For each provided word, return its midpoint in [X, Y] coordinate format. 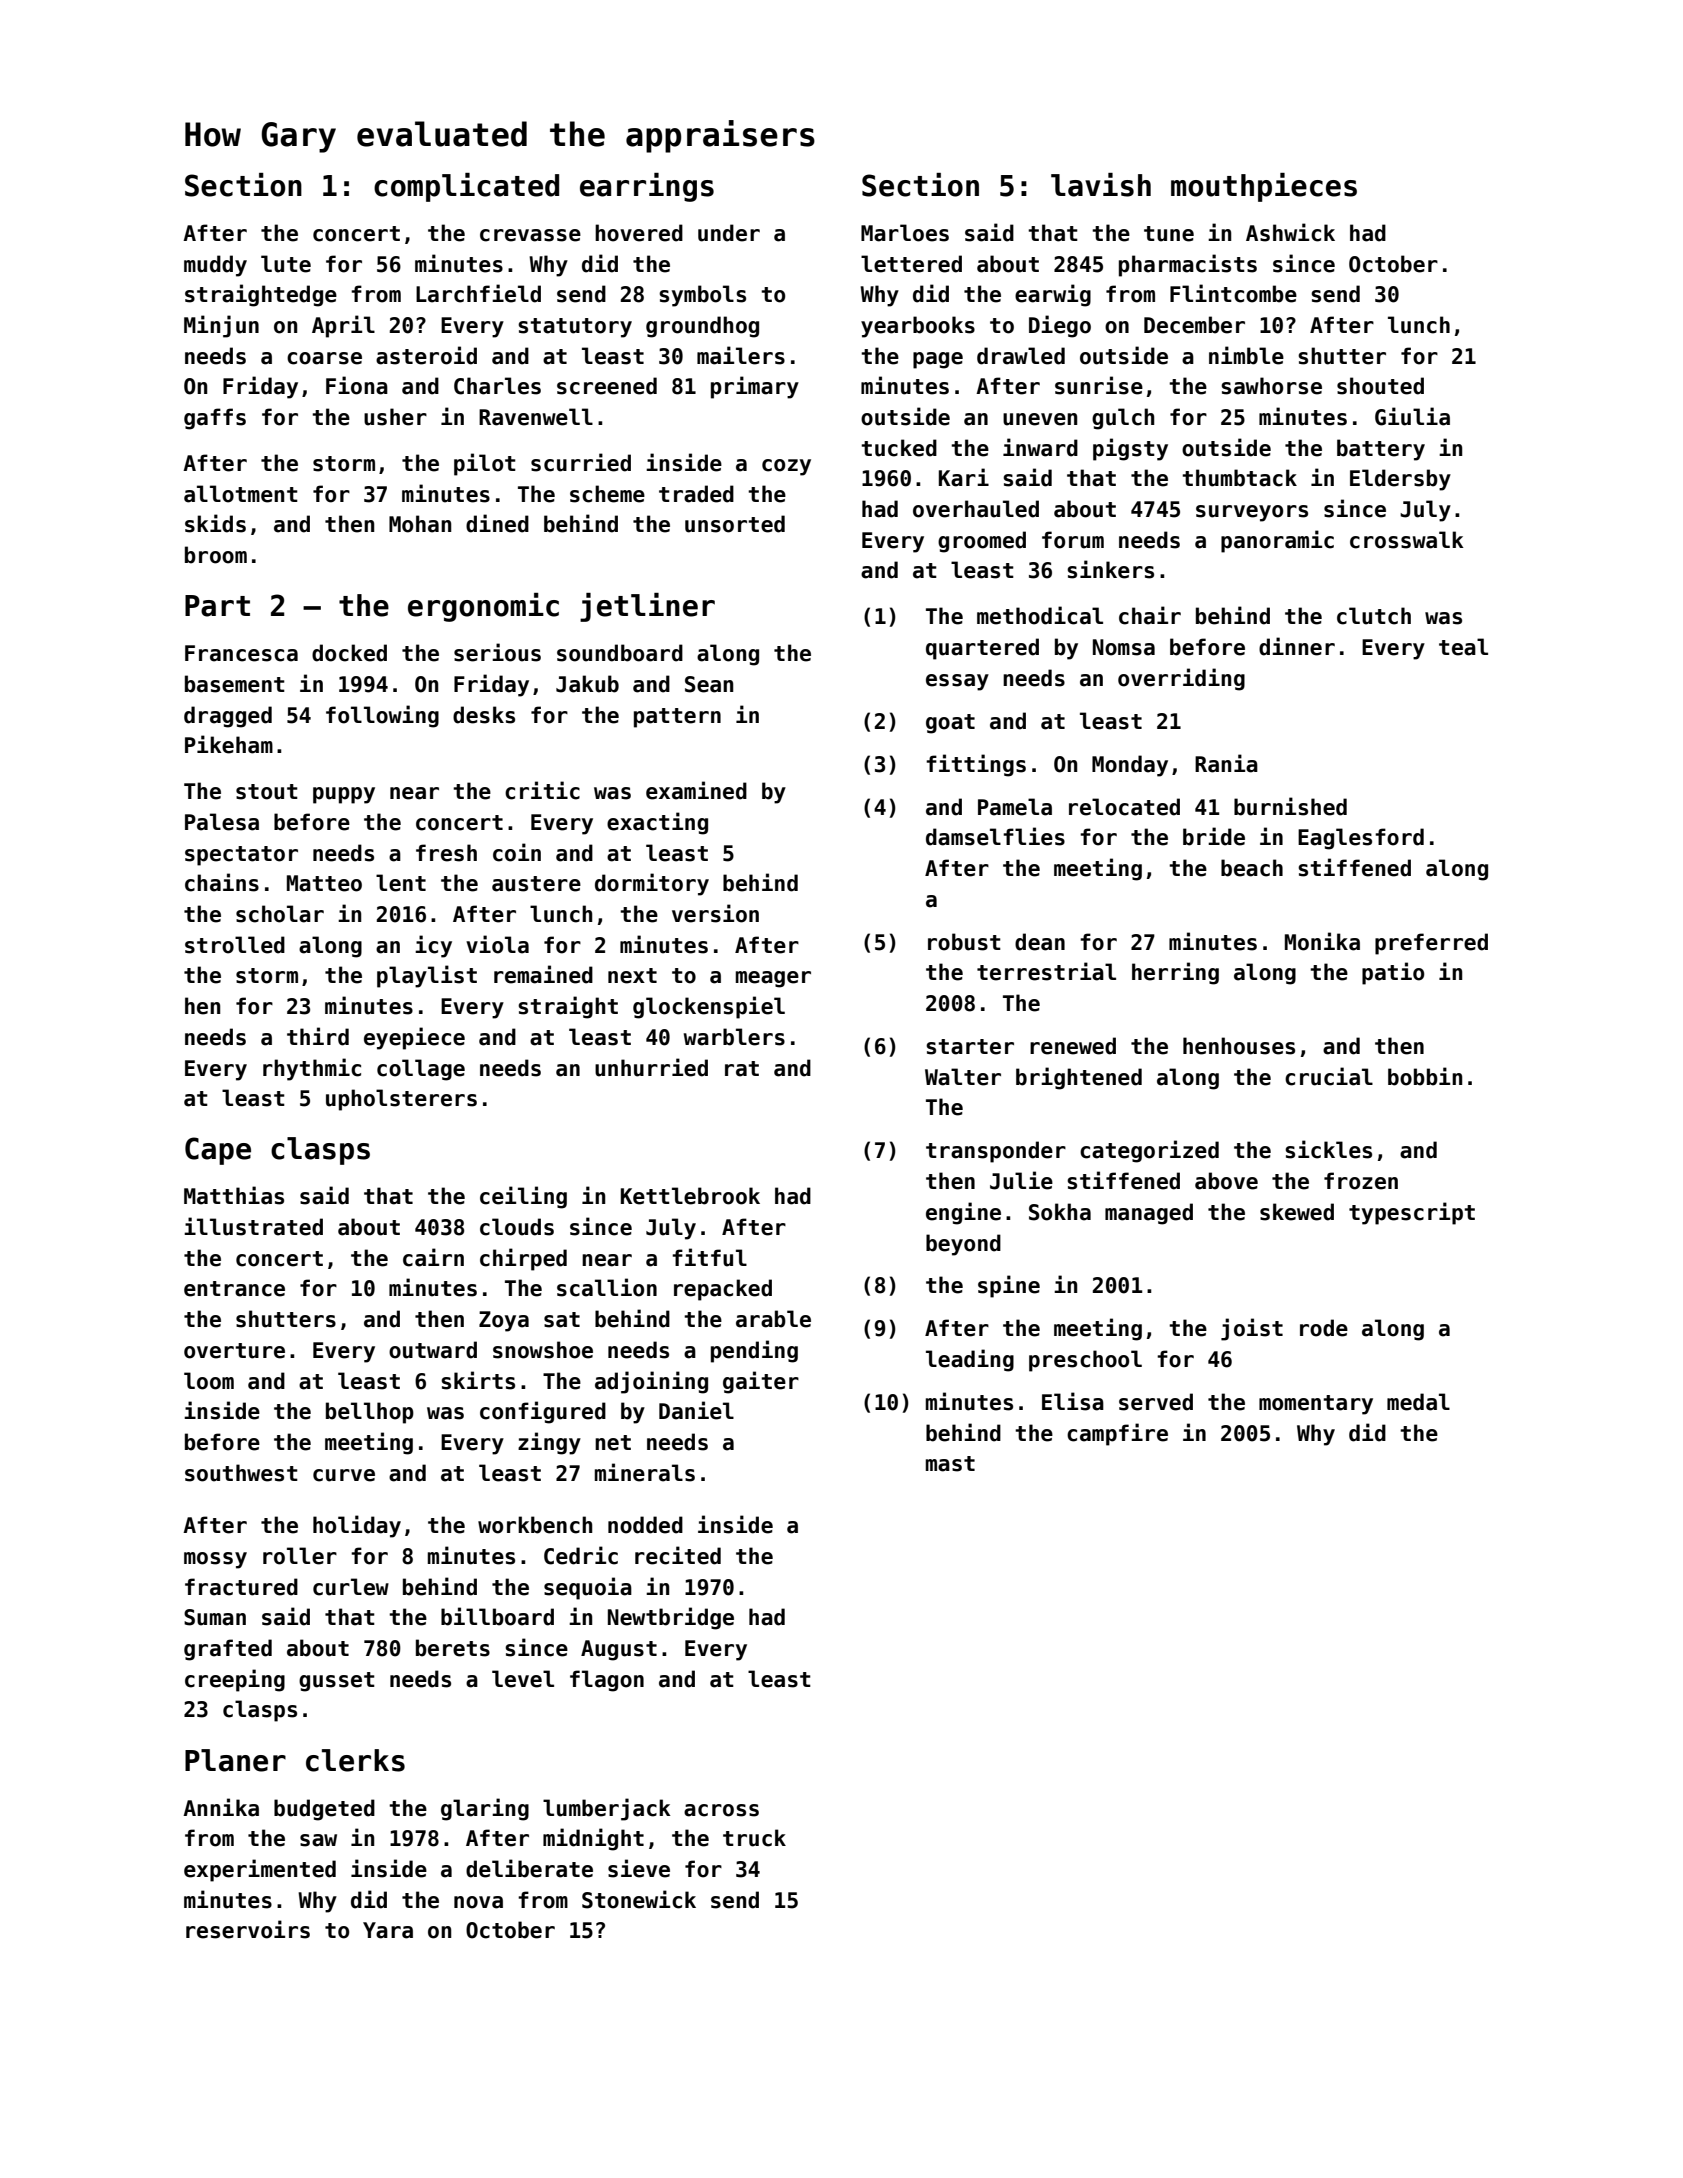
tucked [899, 448]
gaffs [215, 419]
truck [754, 1838]
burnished [1290, 806]
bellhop [370, 1413]
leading [970, 1360]
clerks [355, 1760]
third [318, 1036]
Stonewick [639, 1899]
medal [1418, 1402]
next [632, 976]
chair [1150, 615]
